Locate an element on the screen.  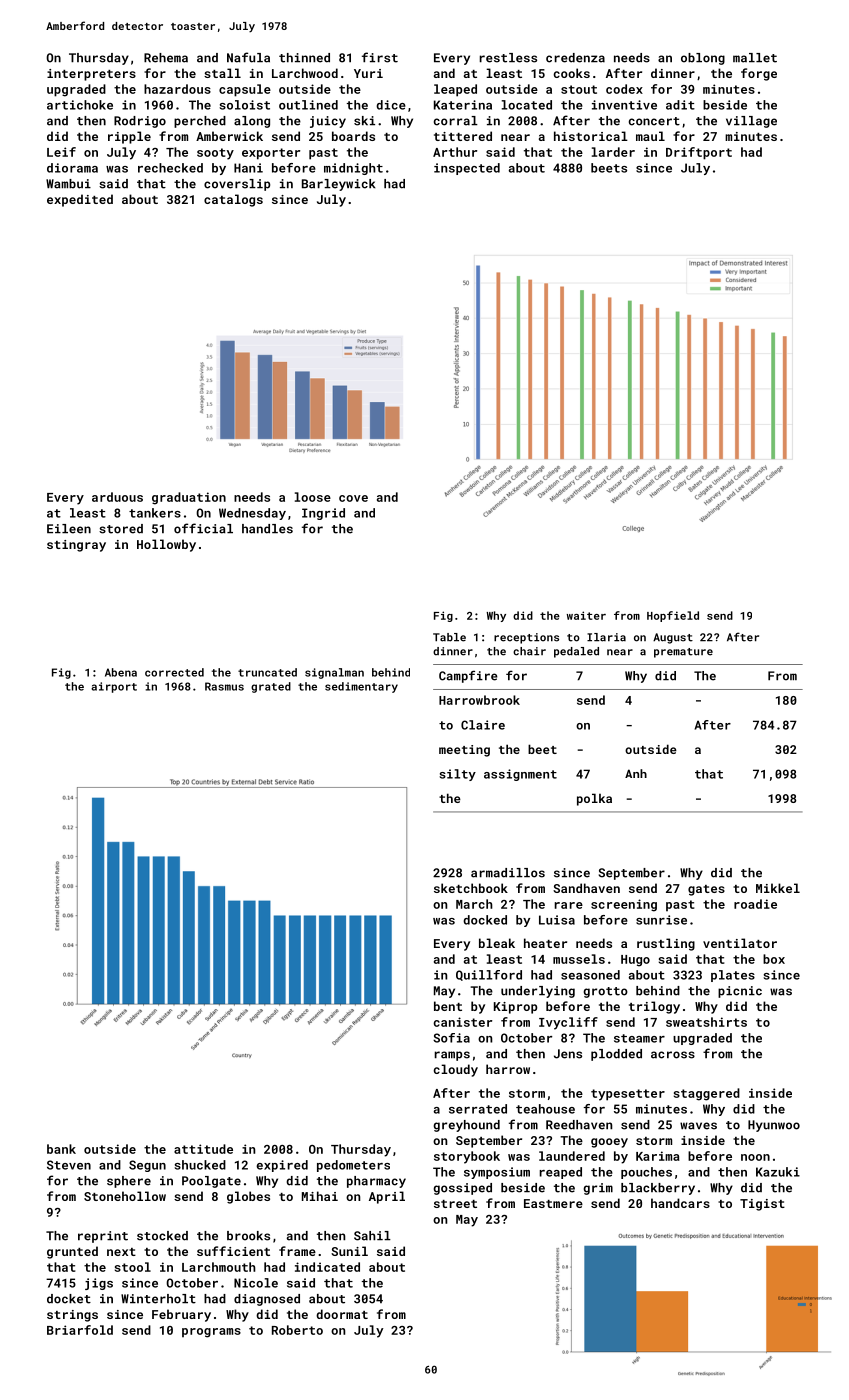
Tigist is located at coordinates (762, 1205).
